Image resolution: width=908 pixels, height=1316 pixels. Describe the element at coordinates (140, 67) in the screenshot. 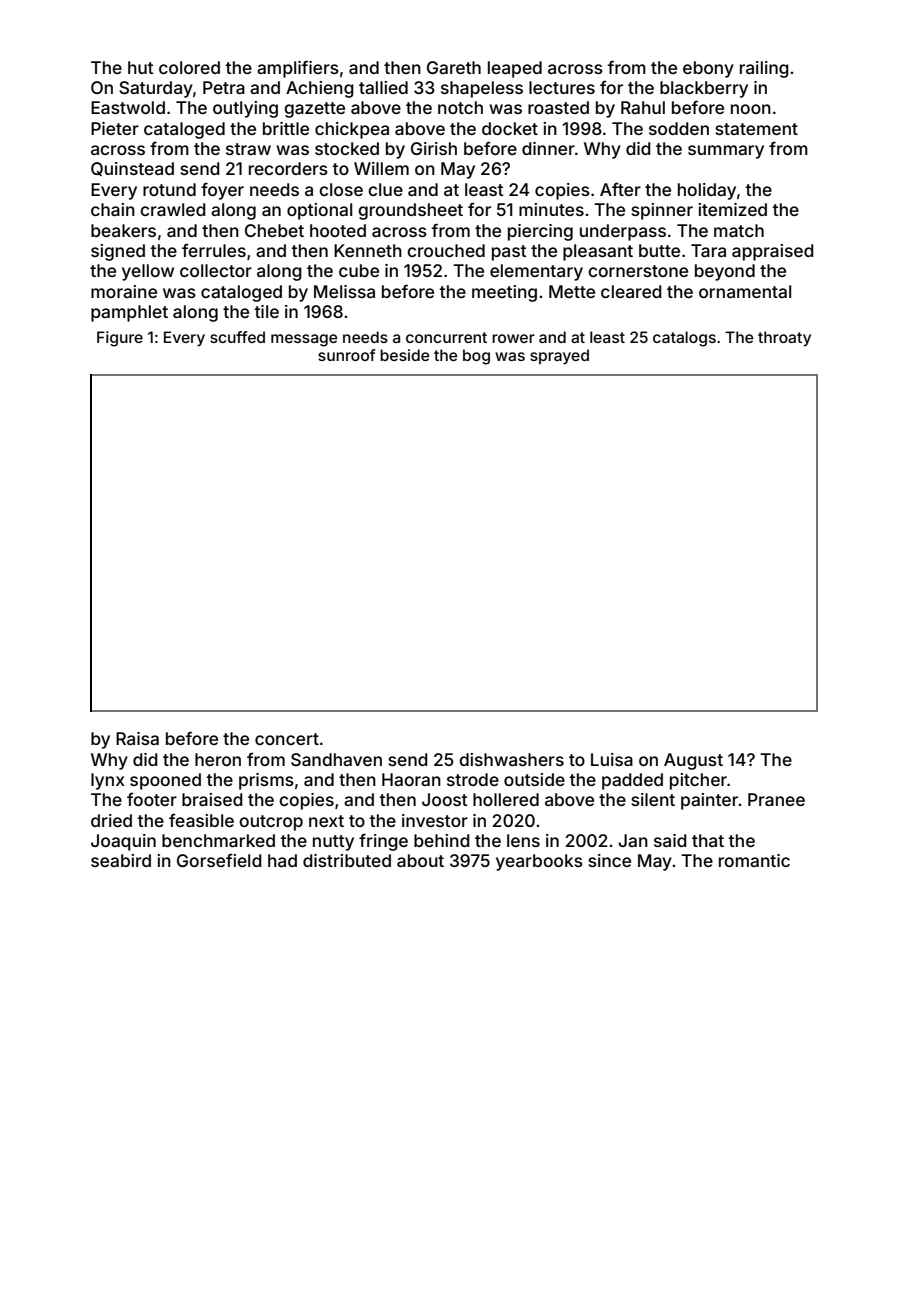

I see `hut` at that location.
